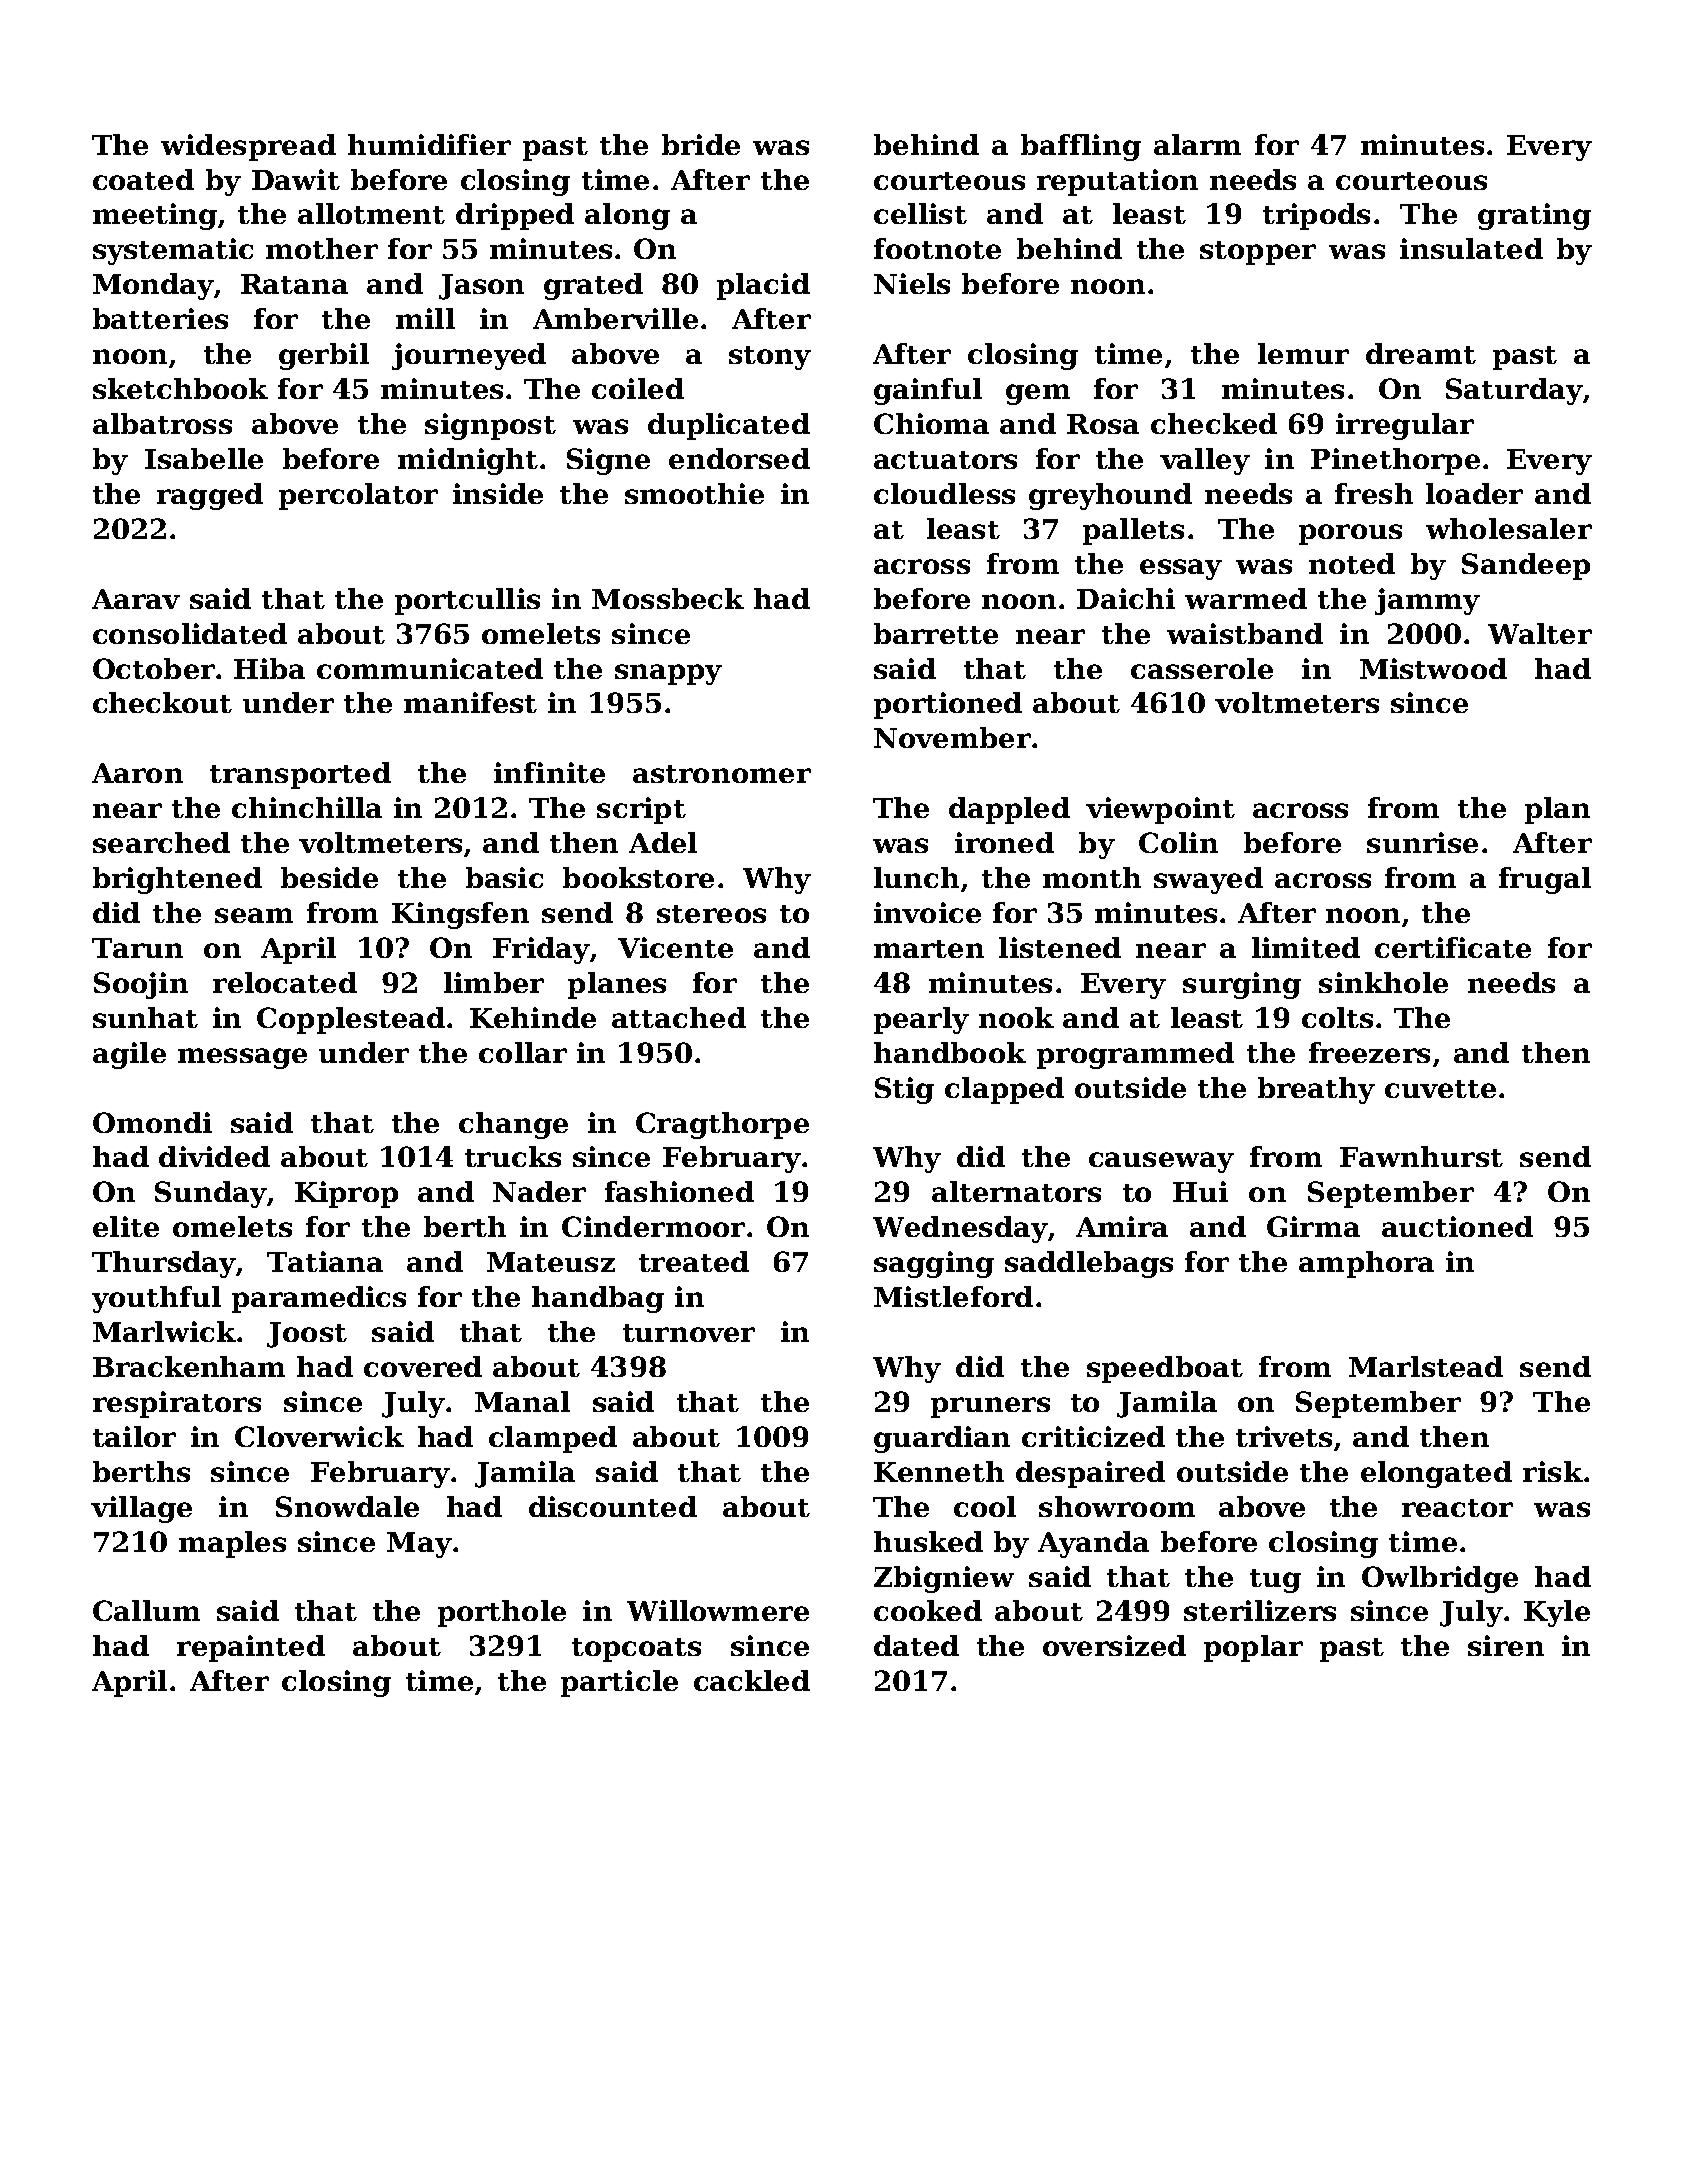 The image size is (1683, 2178). Describe the element at coordinates (619, 1683) in the image. I see `particle` at that location.
